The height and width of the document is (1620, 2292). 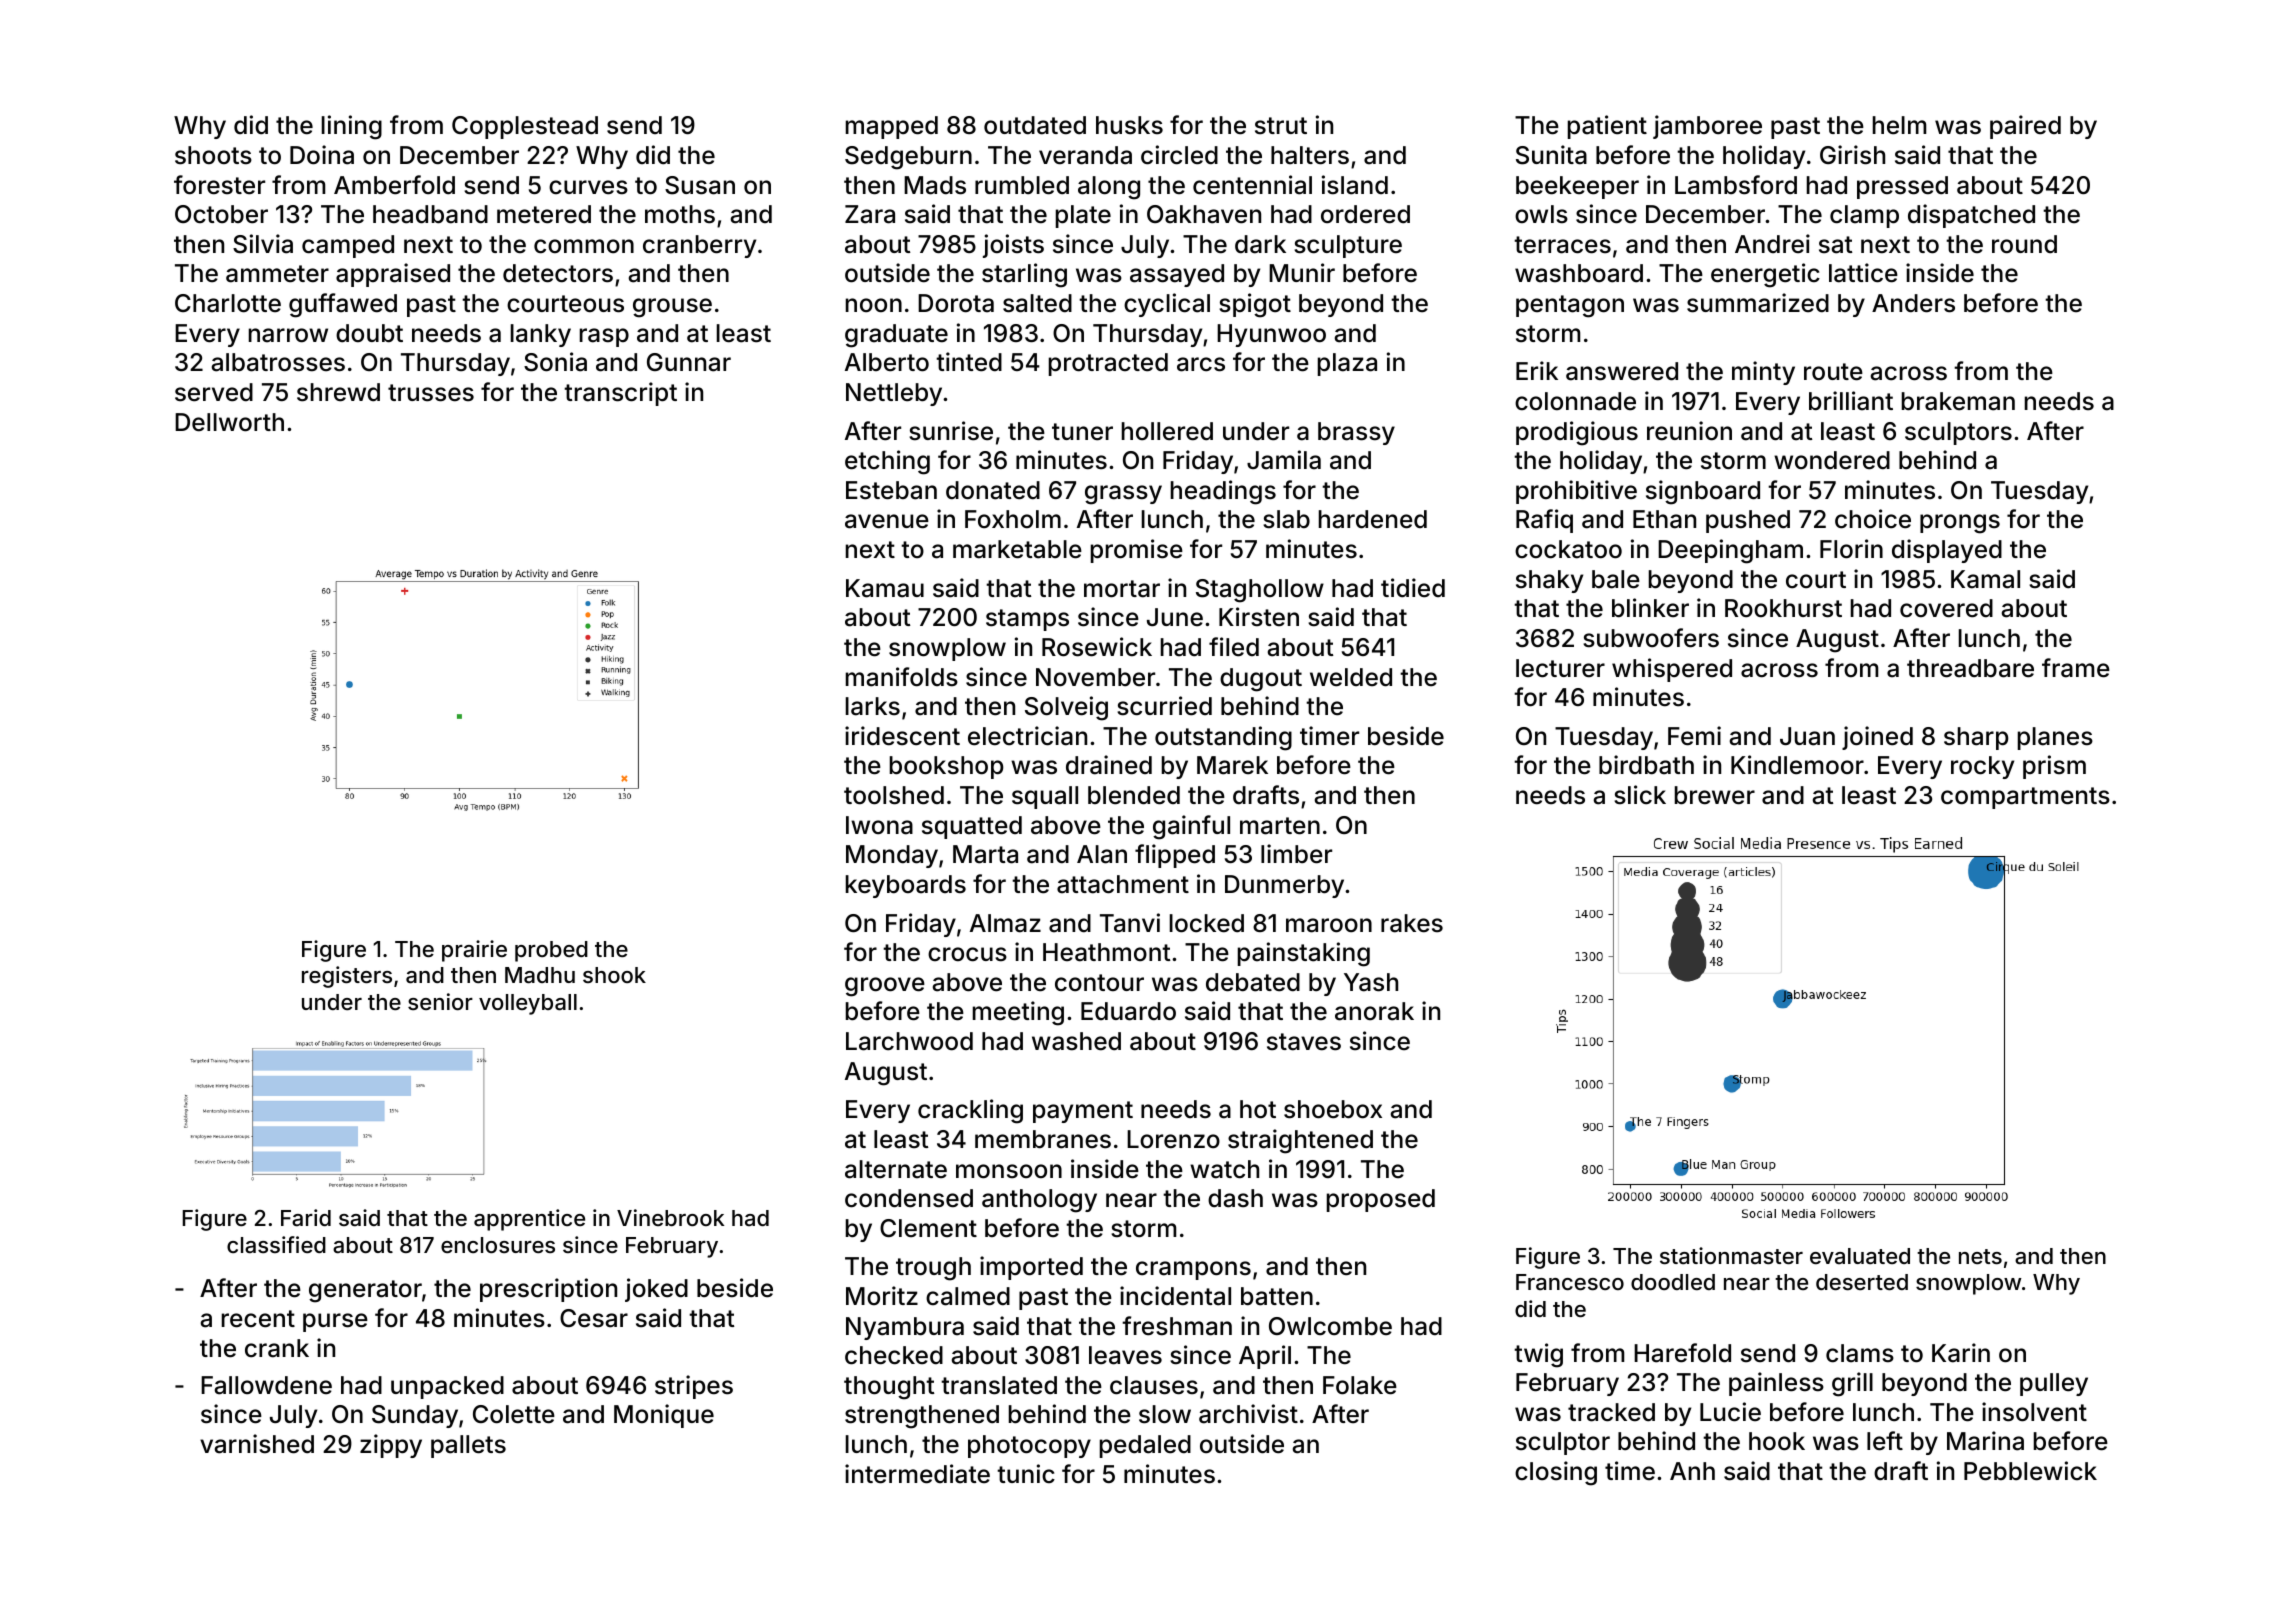 I want to click on Silvia, so click(x=263, y=244).
